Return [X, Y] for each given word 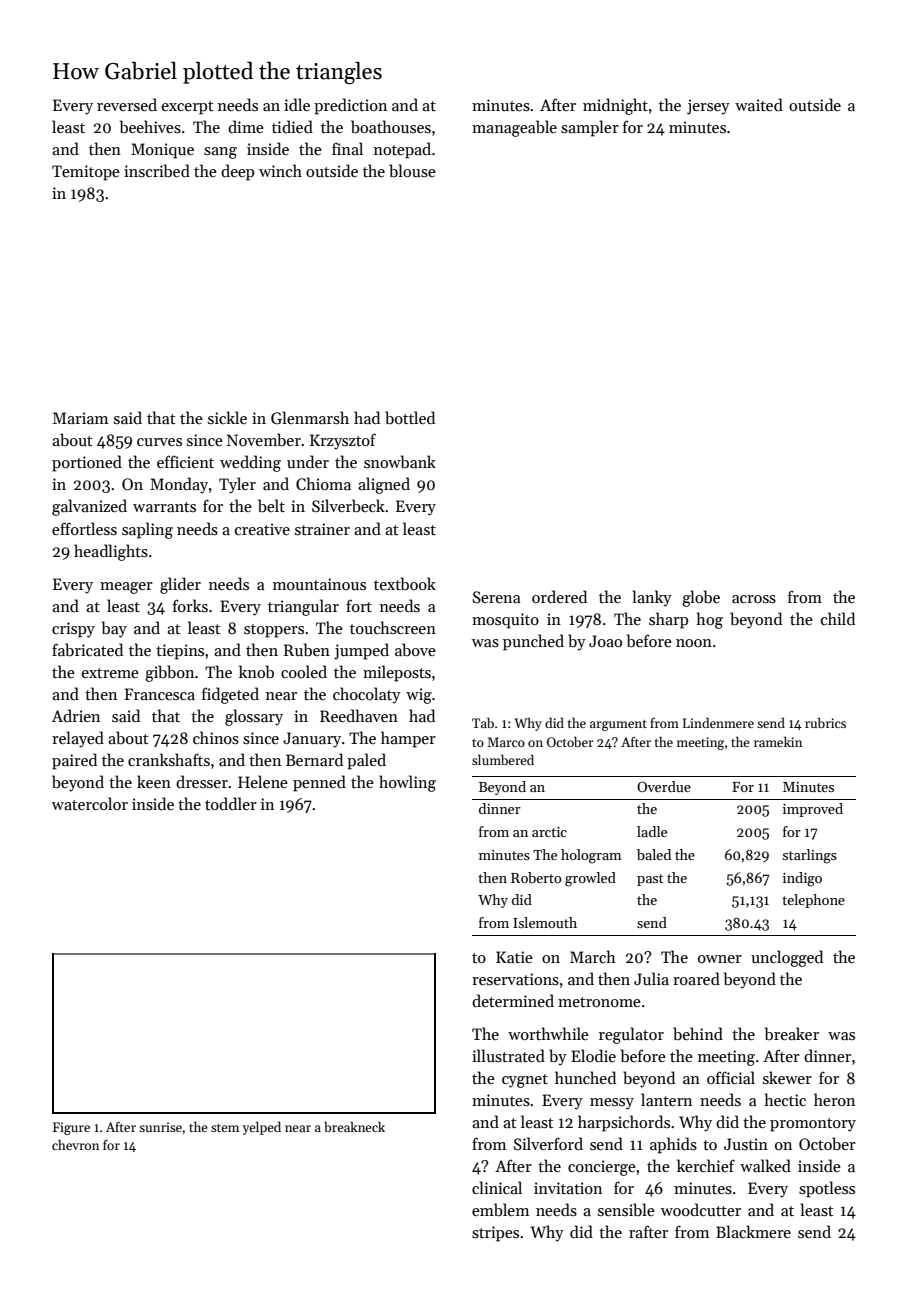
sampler [590, 128]
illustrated [508, 1056]
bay [114, 629]
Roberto [536, 877]
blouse [412, 171]
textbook [405, 584]
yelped [262, 1128]
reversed [127, 104]
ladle [652, 831]
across [754, 599]
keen [154, 781]
